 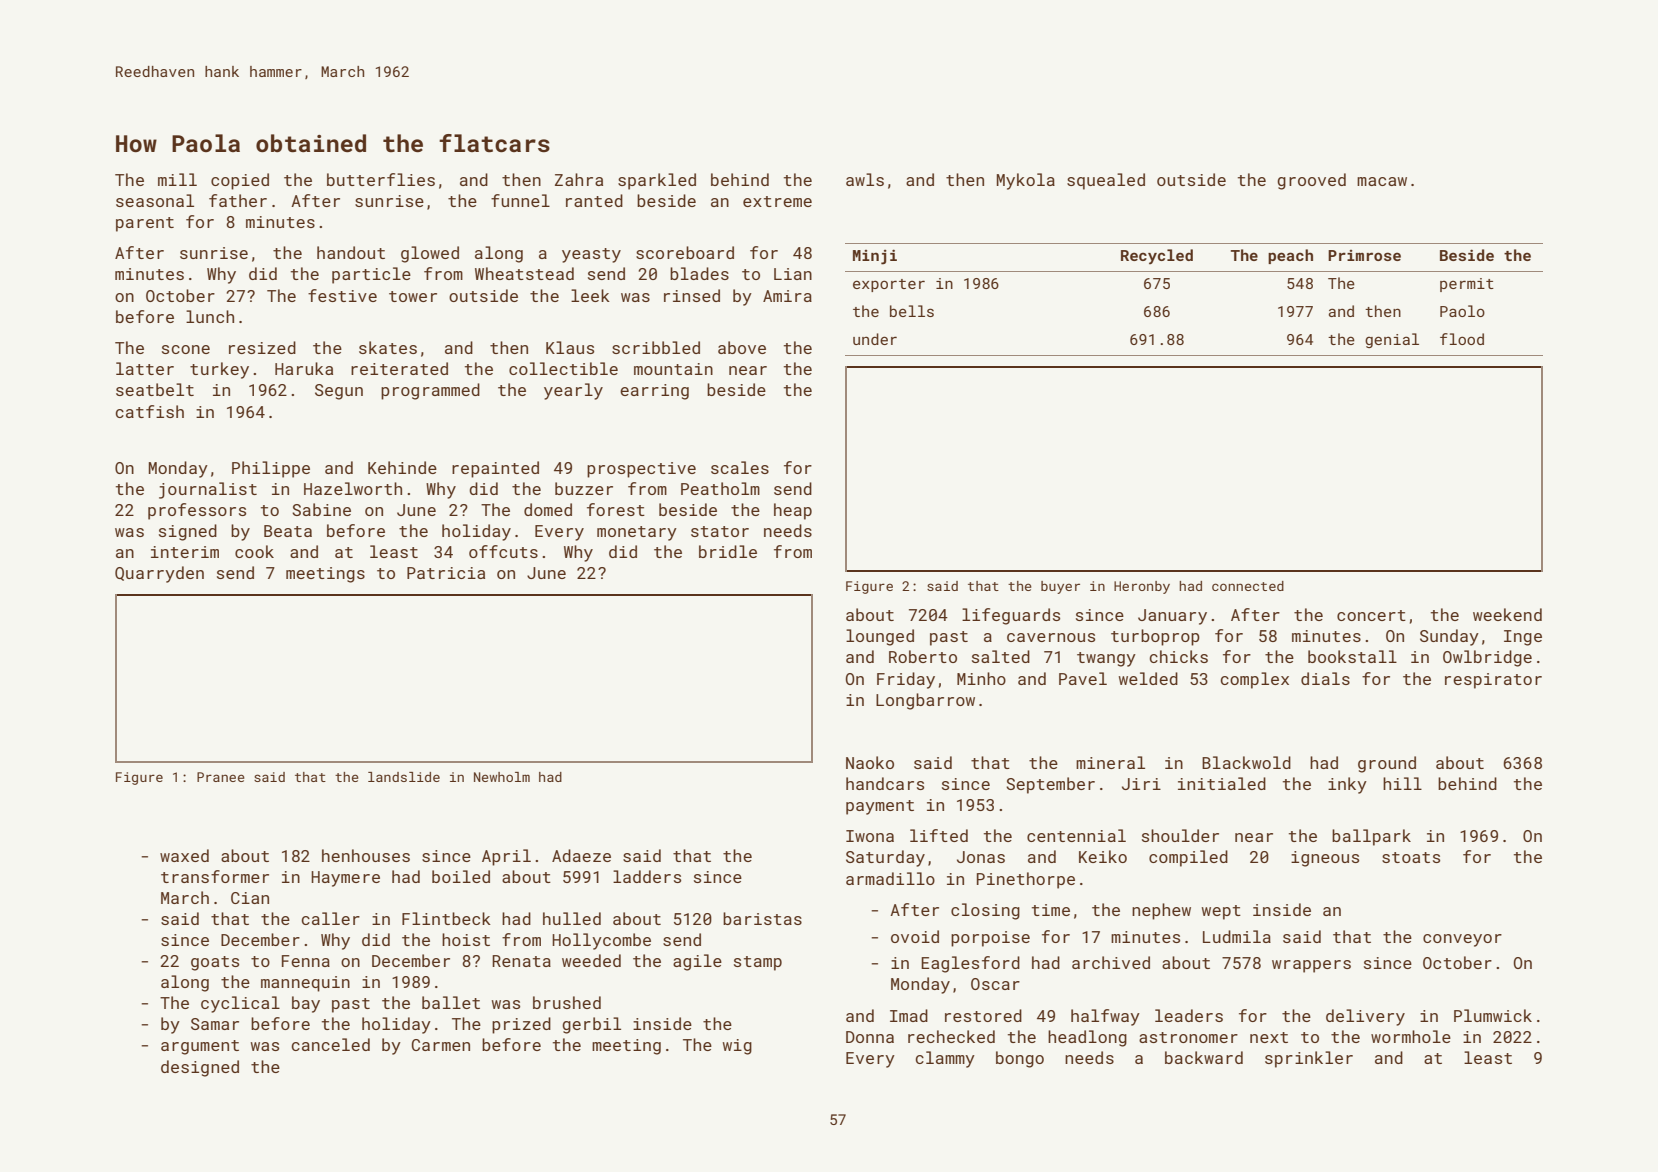 I want to click on squealed, so click(x=1106, y=181).
